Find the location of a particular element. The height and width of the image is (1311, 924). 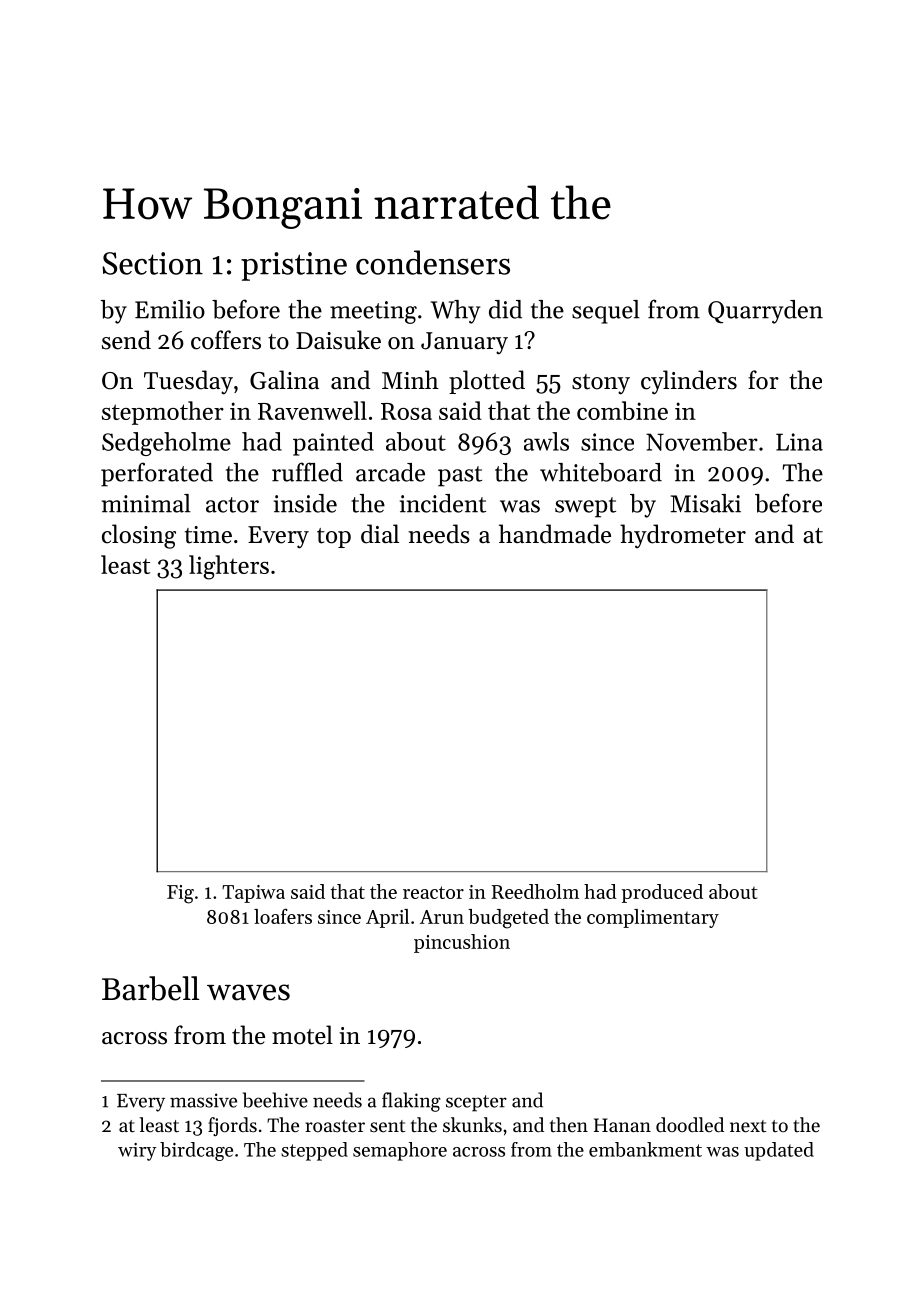

then is located at coordinates (569, 1124).
